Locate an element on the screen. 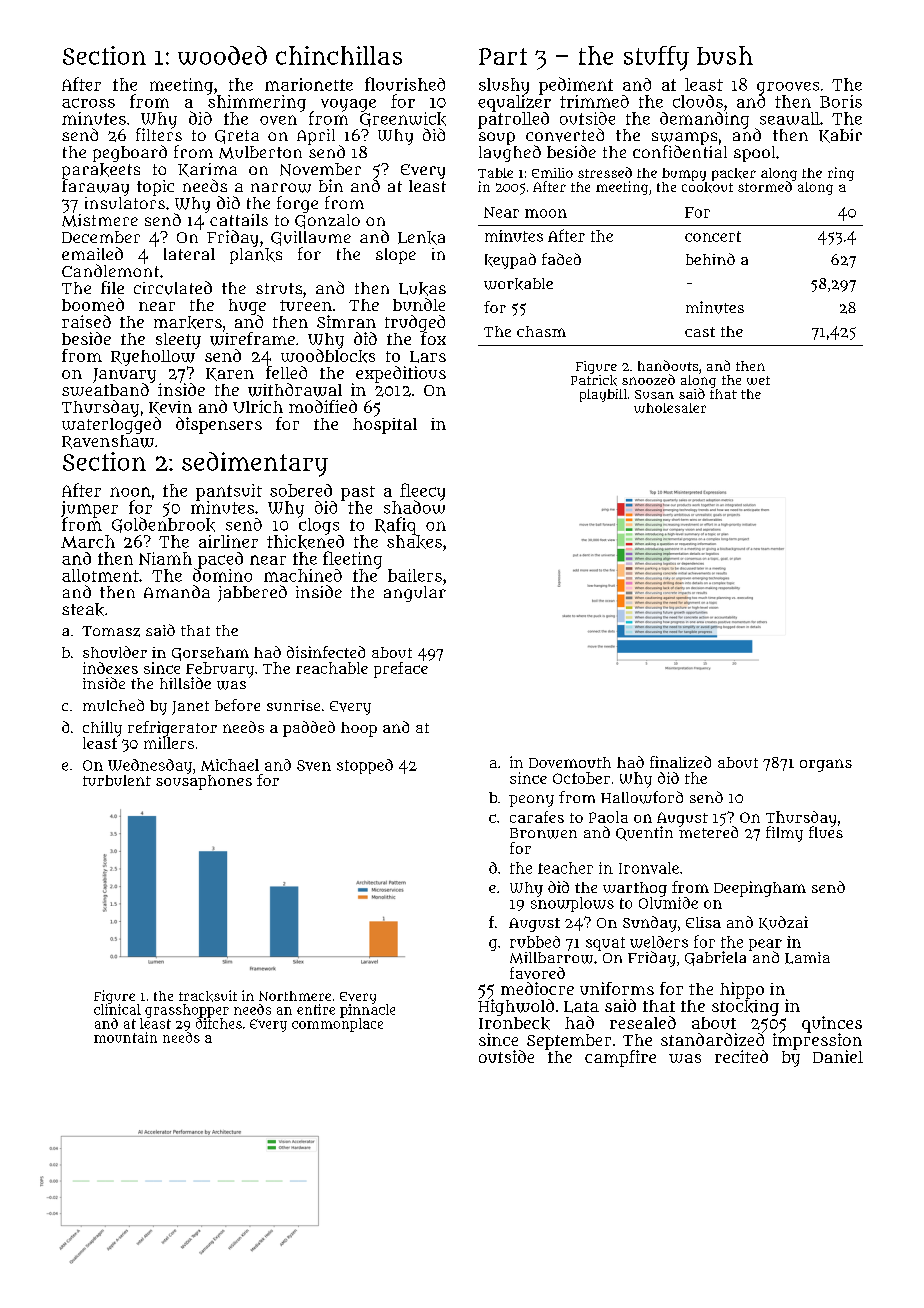  hospital is located at coordinates (385, 426).
